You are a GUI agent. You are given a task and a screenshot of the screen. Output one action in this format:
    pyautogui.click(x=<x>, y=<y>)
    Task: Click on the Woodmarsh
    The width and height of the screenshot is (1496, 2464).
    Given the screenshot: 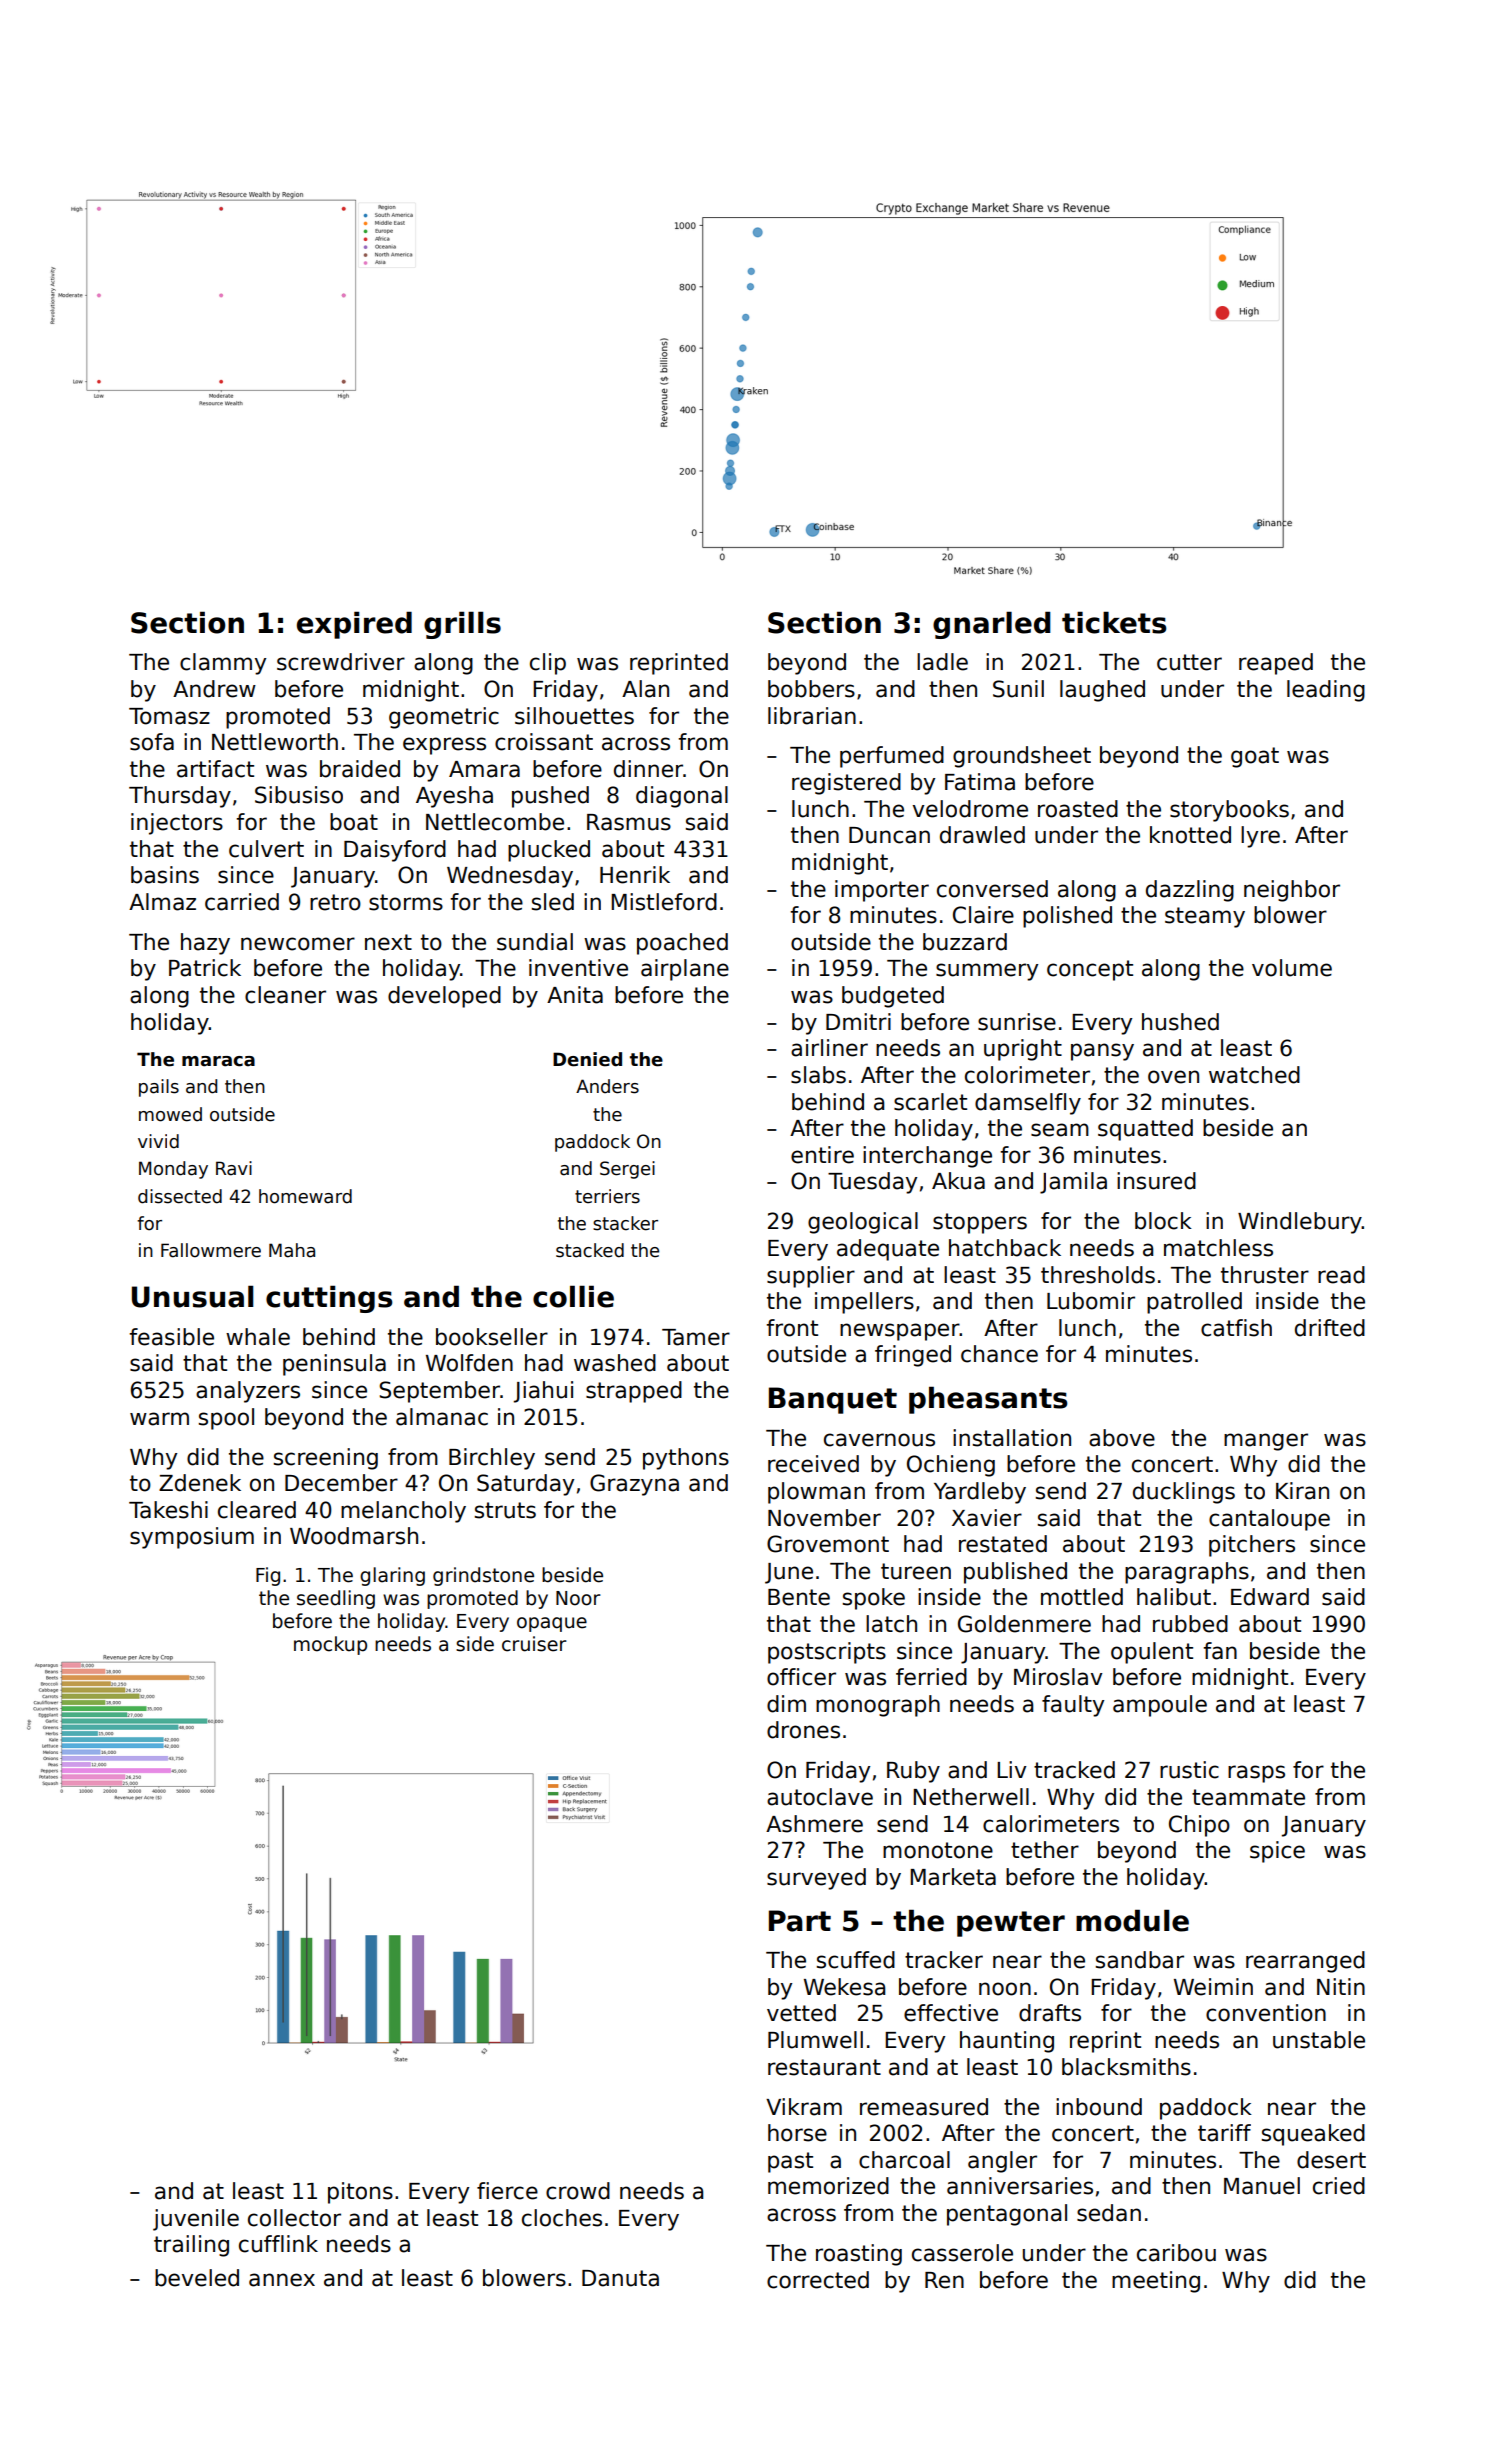 What is the action you would take?
    pyautogui.click(x=354, y=1536)
